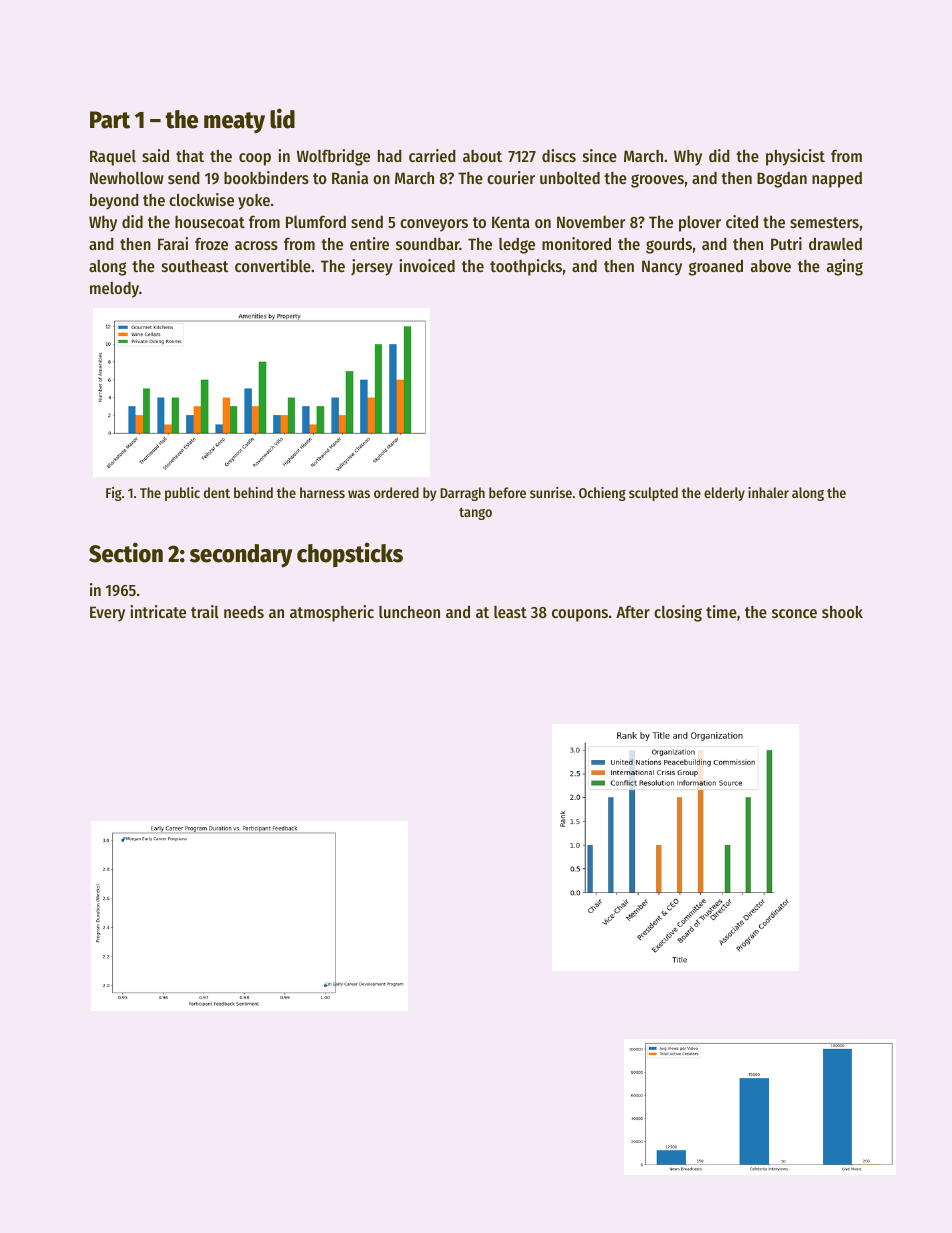  What do you see at coordinates (333, 157) in the image?
I see `Wolfbridge` at bounding box center [333, 157].
